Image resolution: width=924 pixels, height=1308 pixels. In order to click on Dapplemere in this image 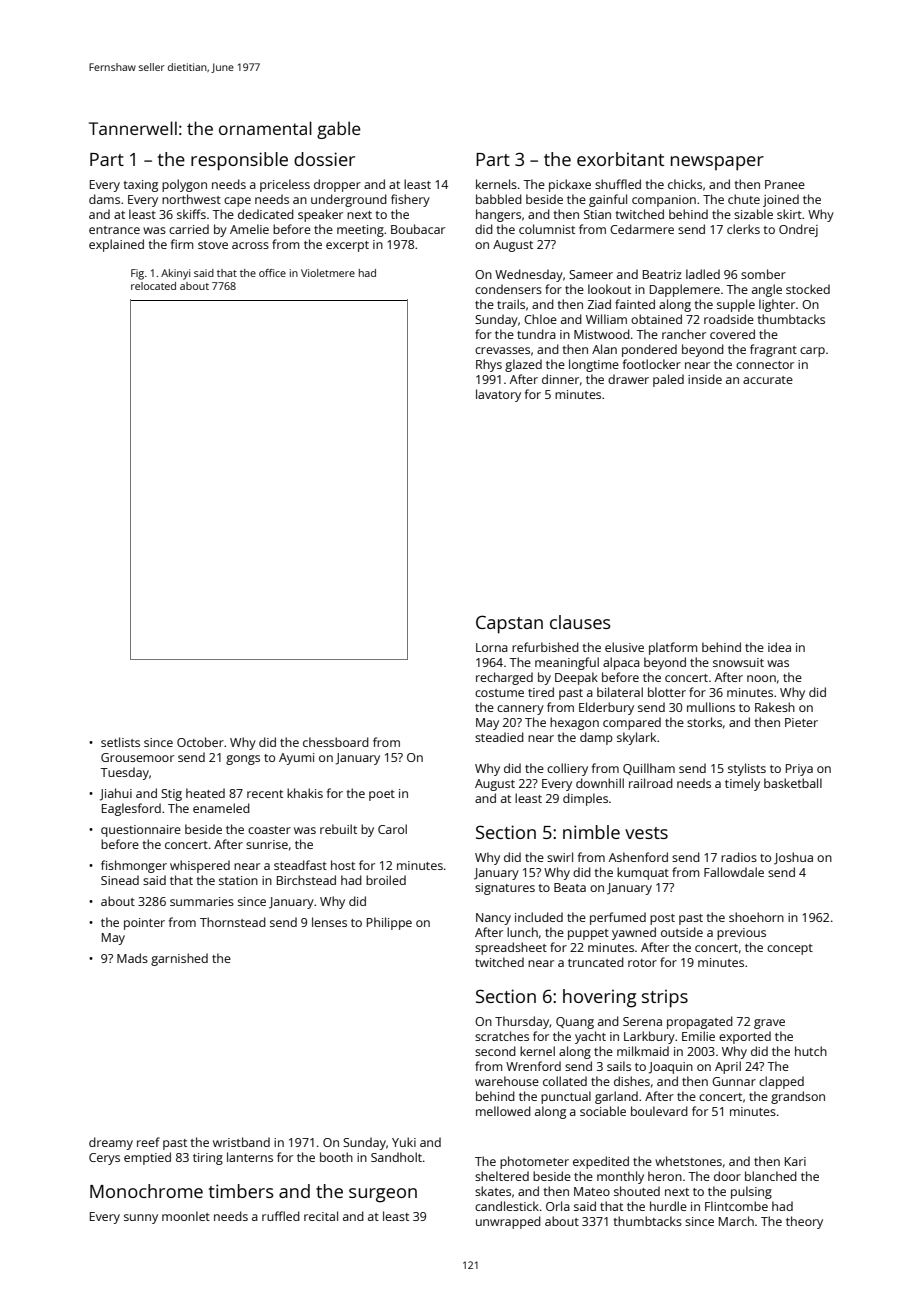, I will do `click(685, 290)`.
